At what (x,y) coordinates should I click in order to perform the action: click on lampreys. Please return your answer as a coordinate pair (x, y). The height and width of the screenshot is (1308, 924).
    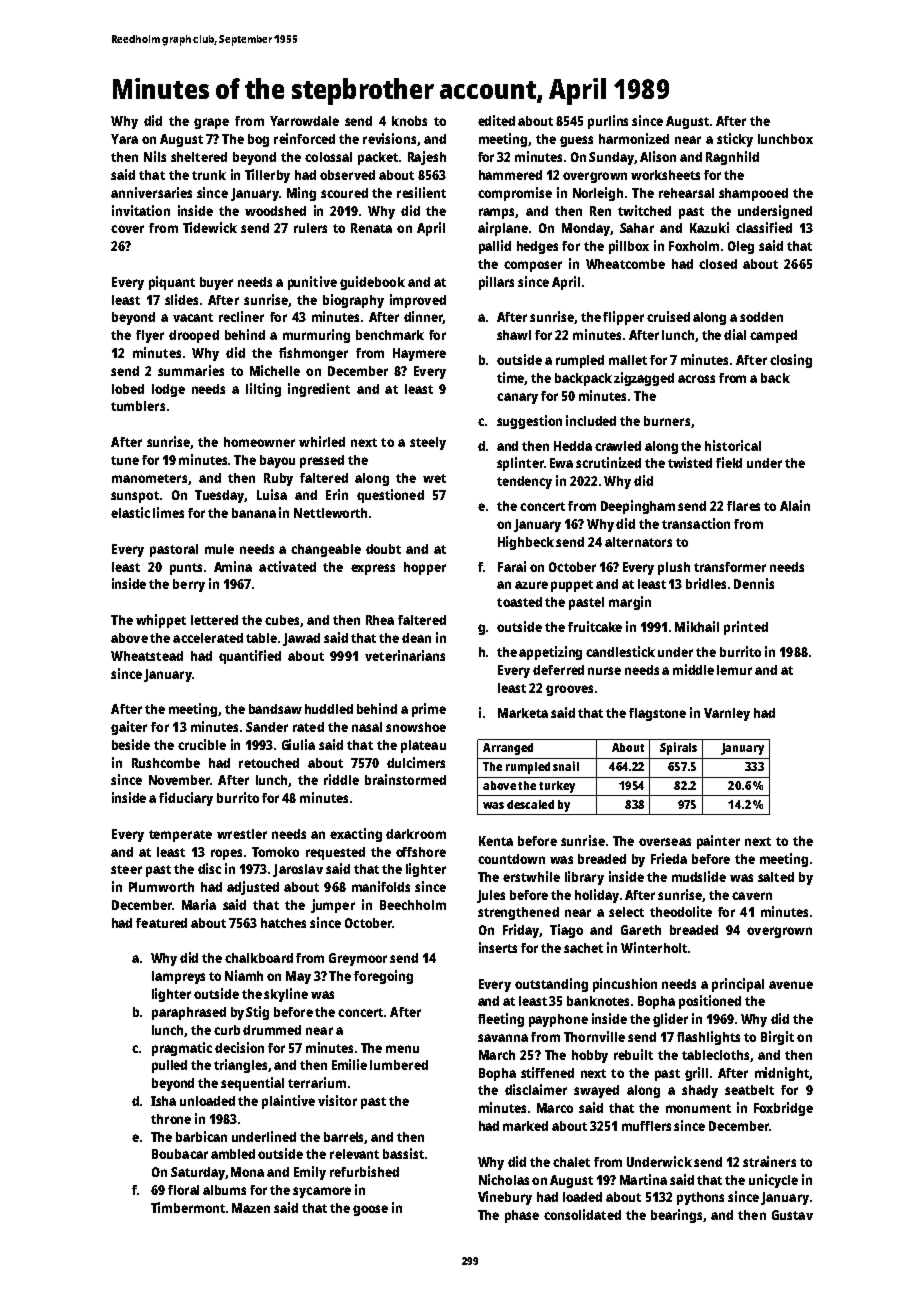
    Looking at the image, I should click on (178, 977).
